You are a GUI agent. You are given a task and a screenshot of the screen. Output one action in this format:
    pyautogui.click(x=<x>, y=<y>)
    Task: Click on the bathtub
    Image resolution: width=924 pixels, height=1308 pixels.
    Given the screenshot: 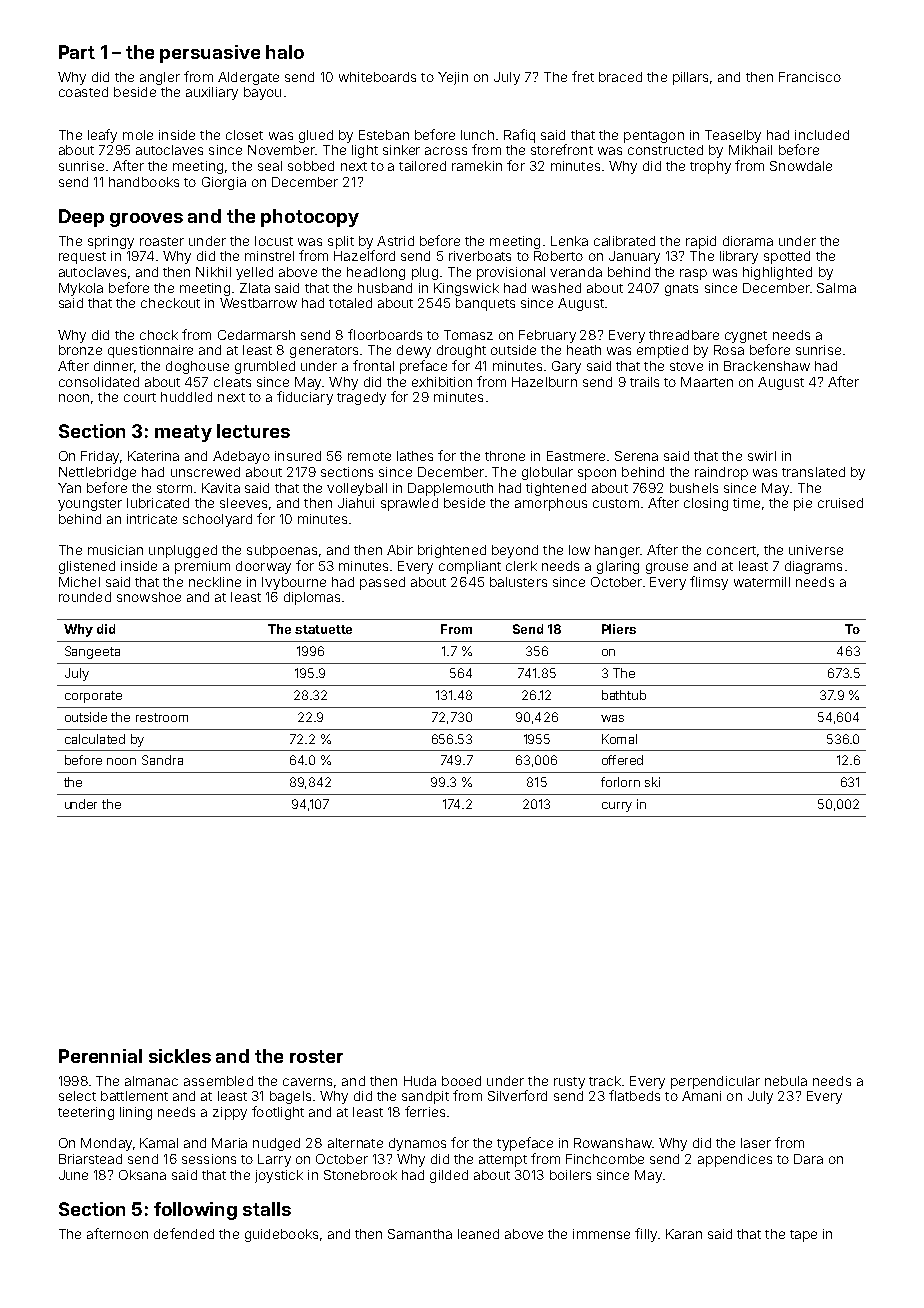 What is the action you would take?
    pyautogui.click(x=624, y=695)
